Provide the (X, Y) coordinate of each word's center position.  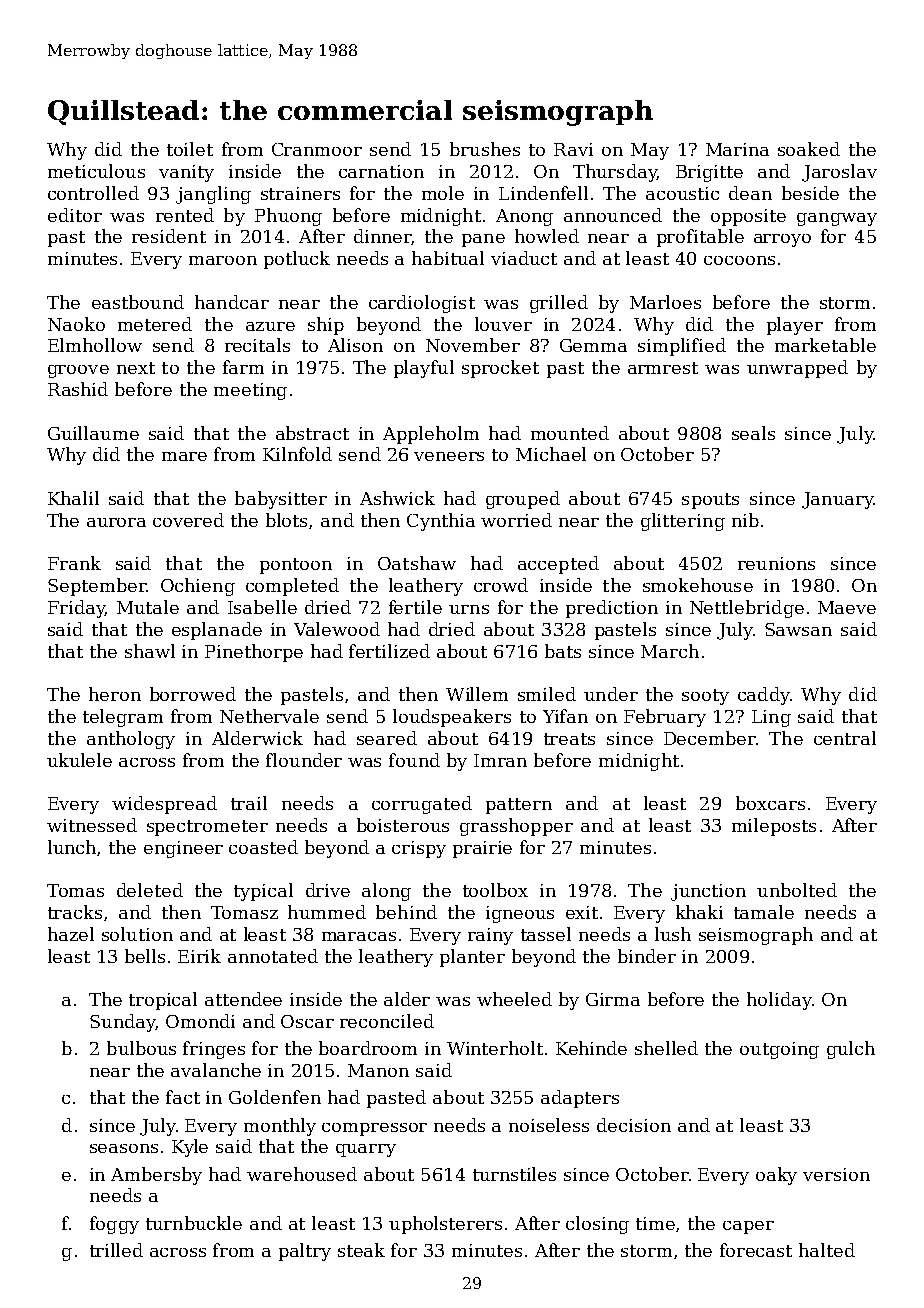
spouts (710, 501)
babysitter (281, 500)
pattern (519, 806)
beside (810, 193)
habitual (448, 258)
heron (115, 694)
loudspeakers (452, 718)
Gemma (593, 345)
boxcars (770, 803)
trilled (116, 1250)
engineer (183, 849)
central (845, 738)
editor (75, 215)
